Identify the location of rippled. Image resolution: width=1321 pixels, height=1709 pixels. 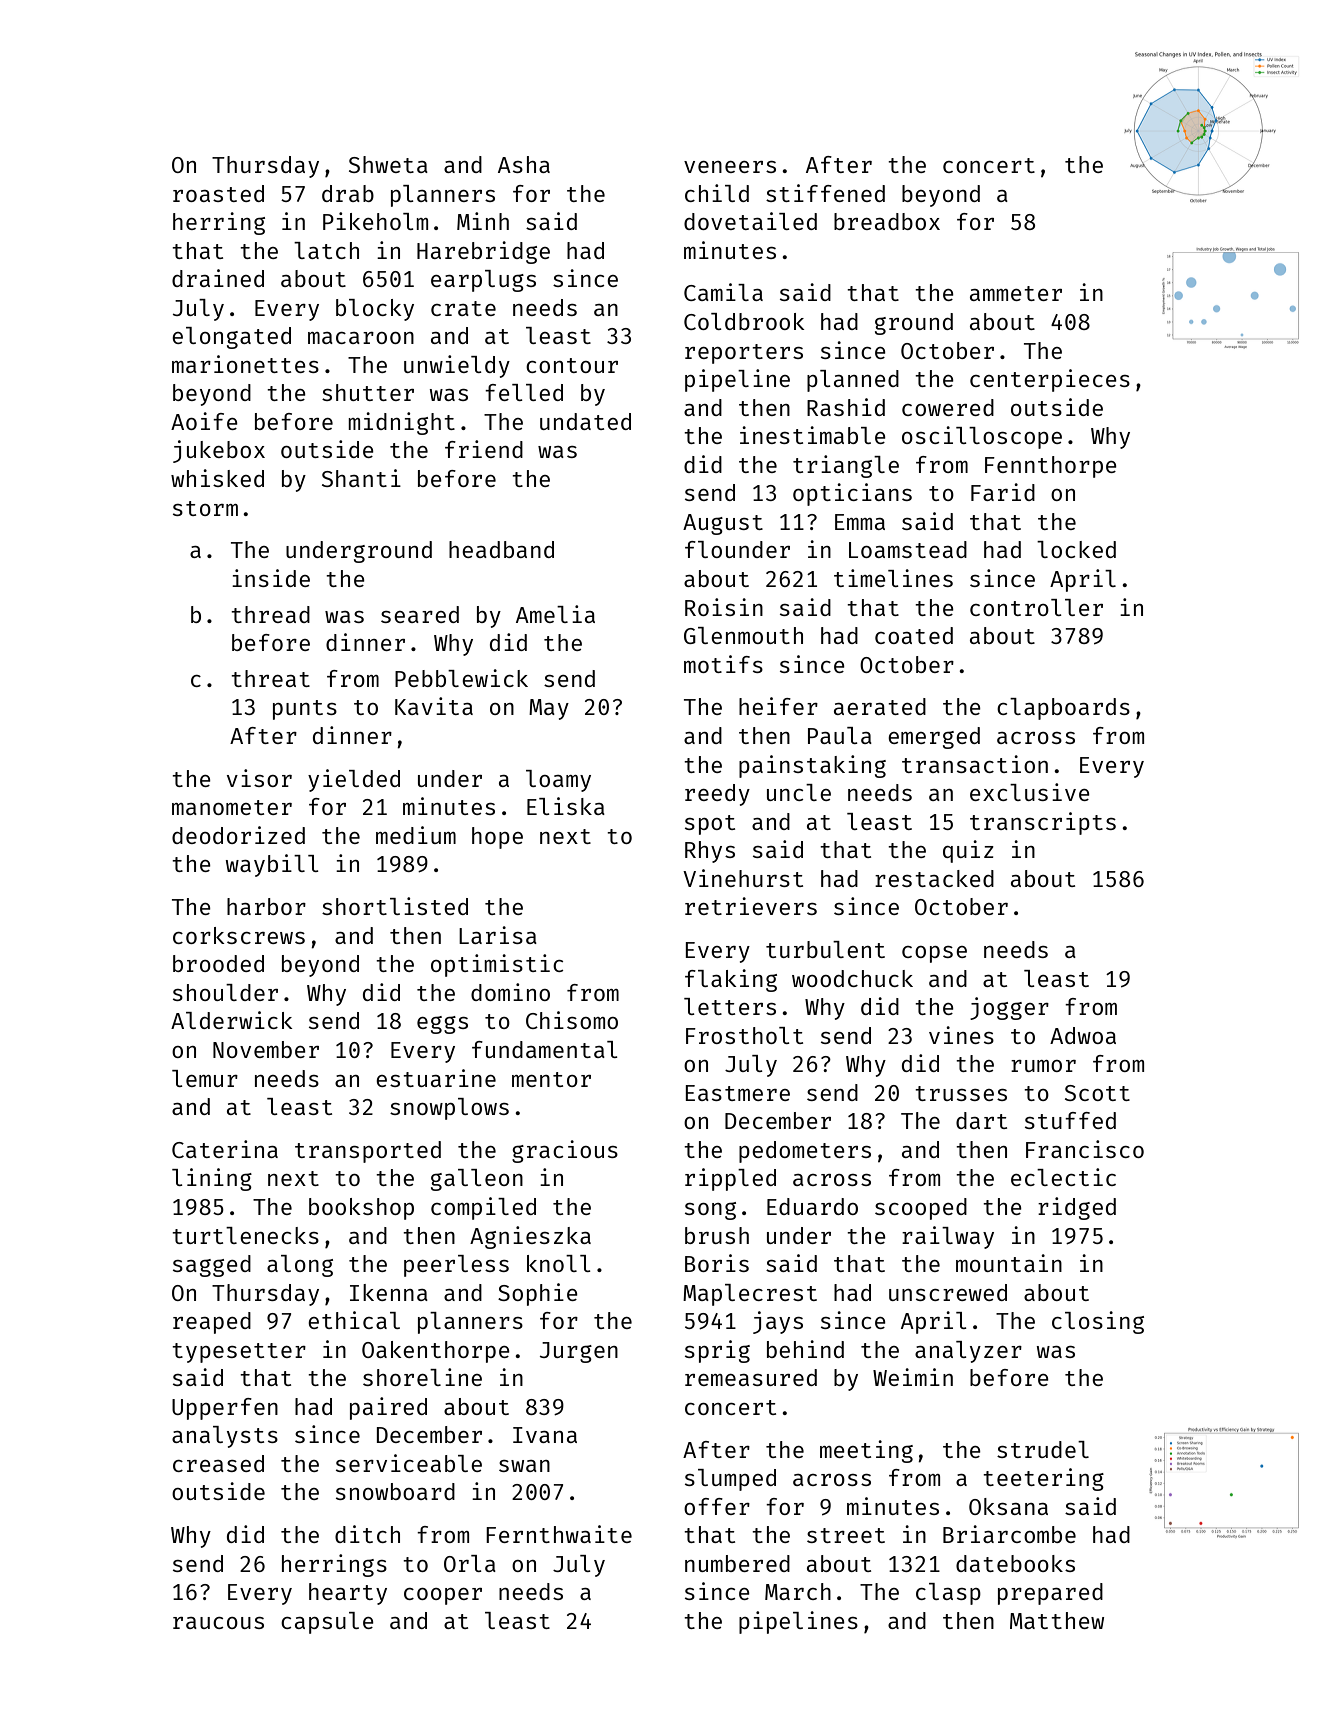
(730, 1179).
